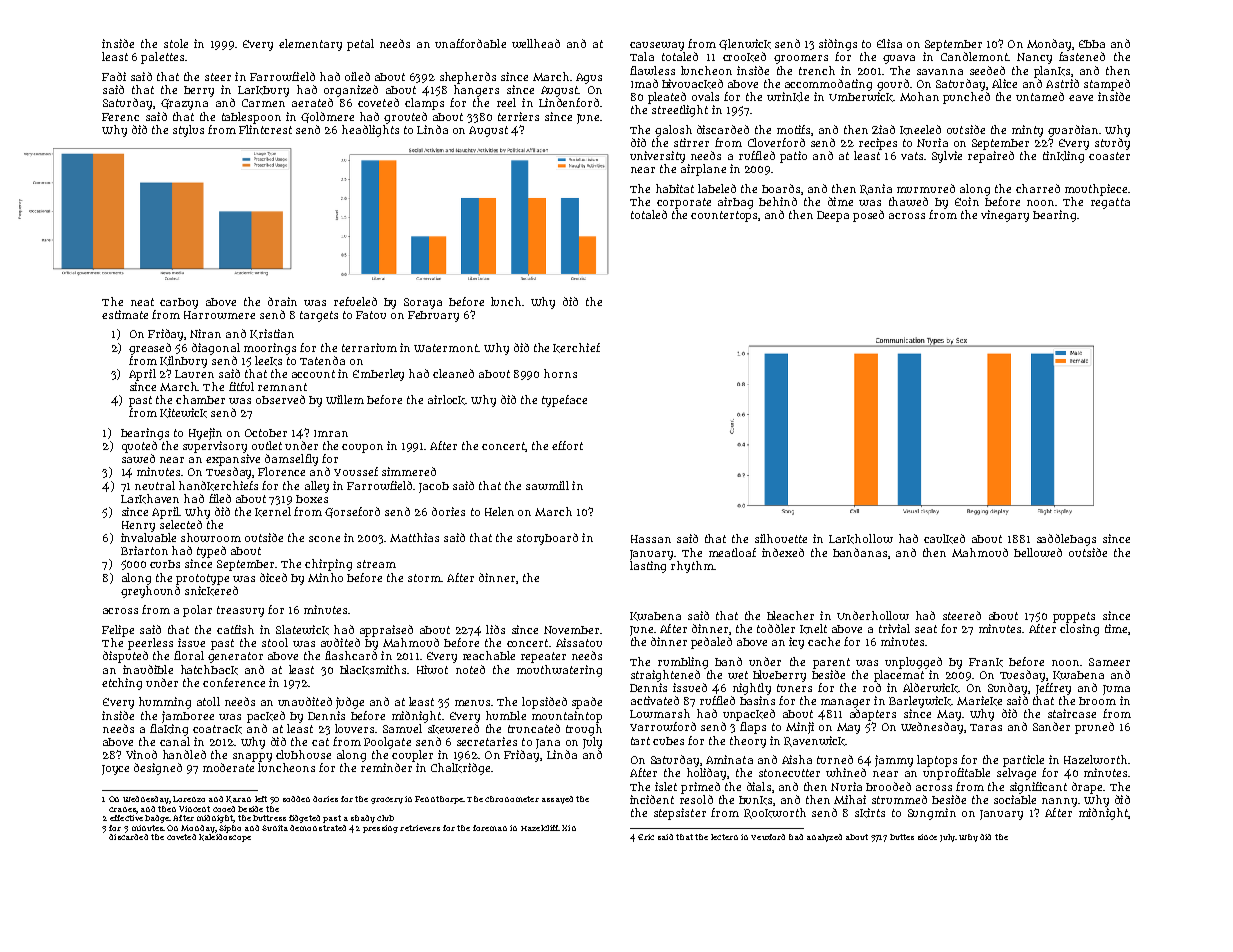 Image resolution: width=1233 pixels, height=952 pixels. I want to click on Kitewick, so click(183, 413).
